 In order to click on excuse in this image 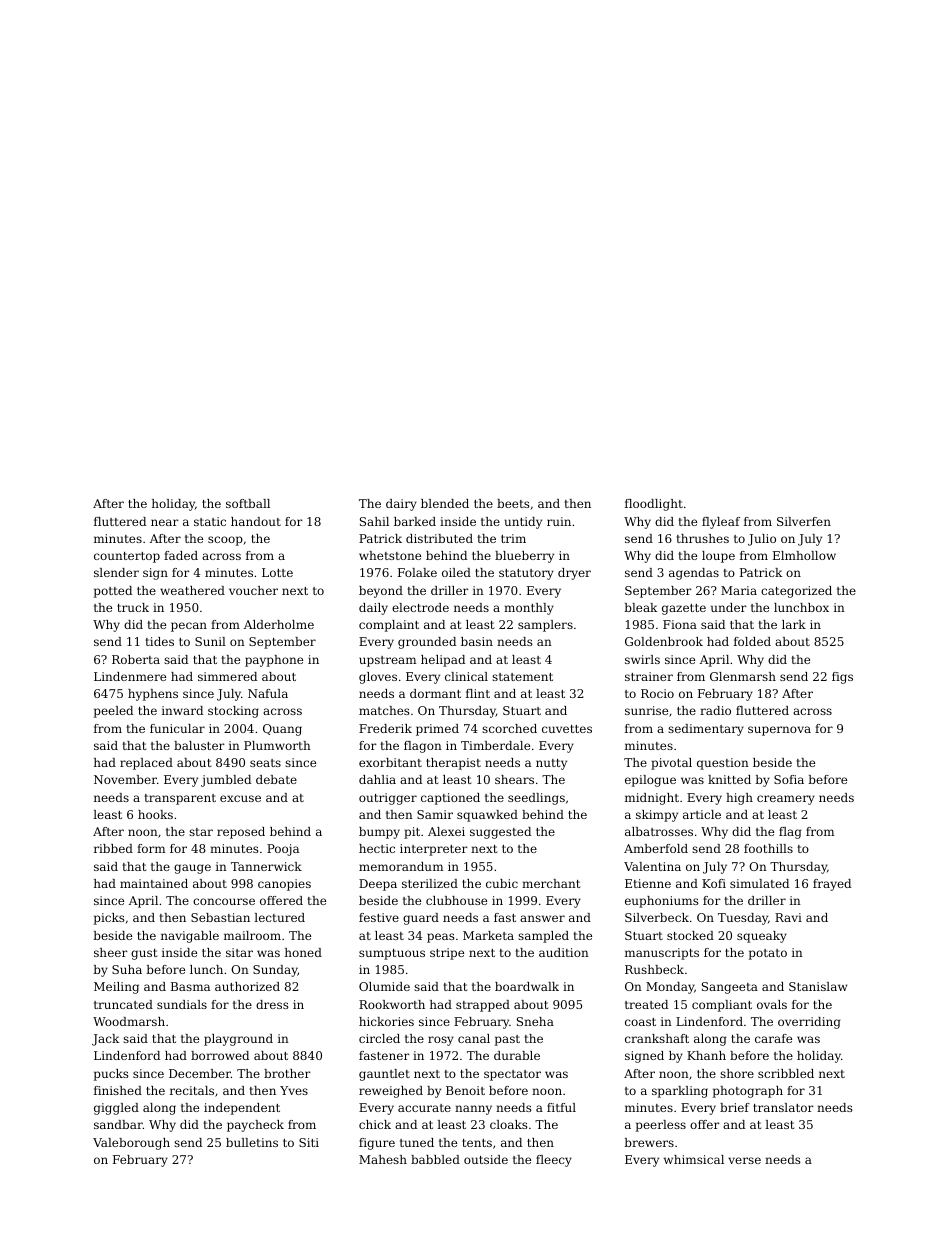, I will do `click(240, 798)`.
